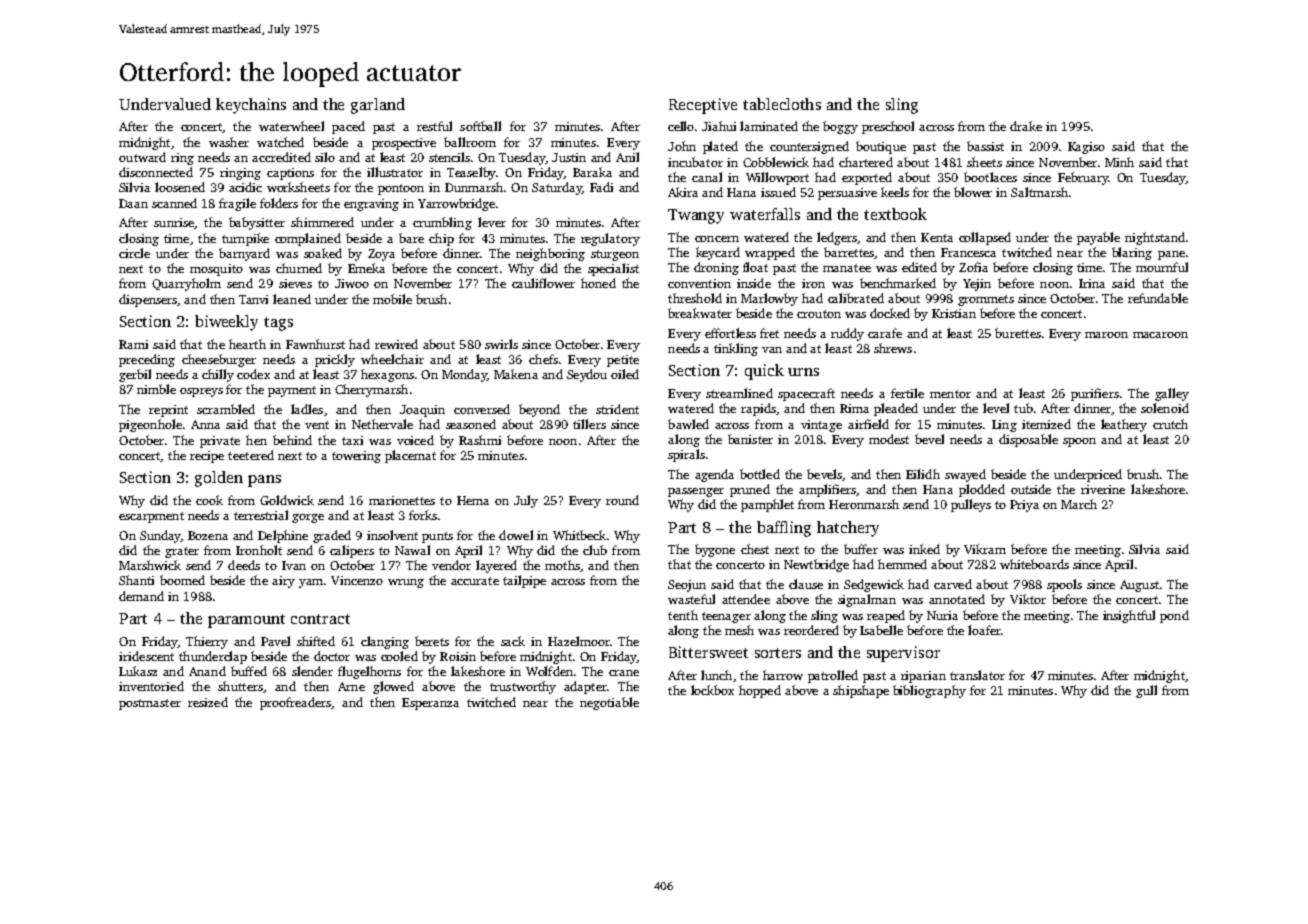 This screenshot has height=924, width=1308. What do you see at coordinates (208, 702) in the screenshot?
I see `resized` at bounding box center [208, 702].
